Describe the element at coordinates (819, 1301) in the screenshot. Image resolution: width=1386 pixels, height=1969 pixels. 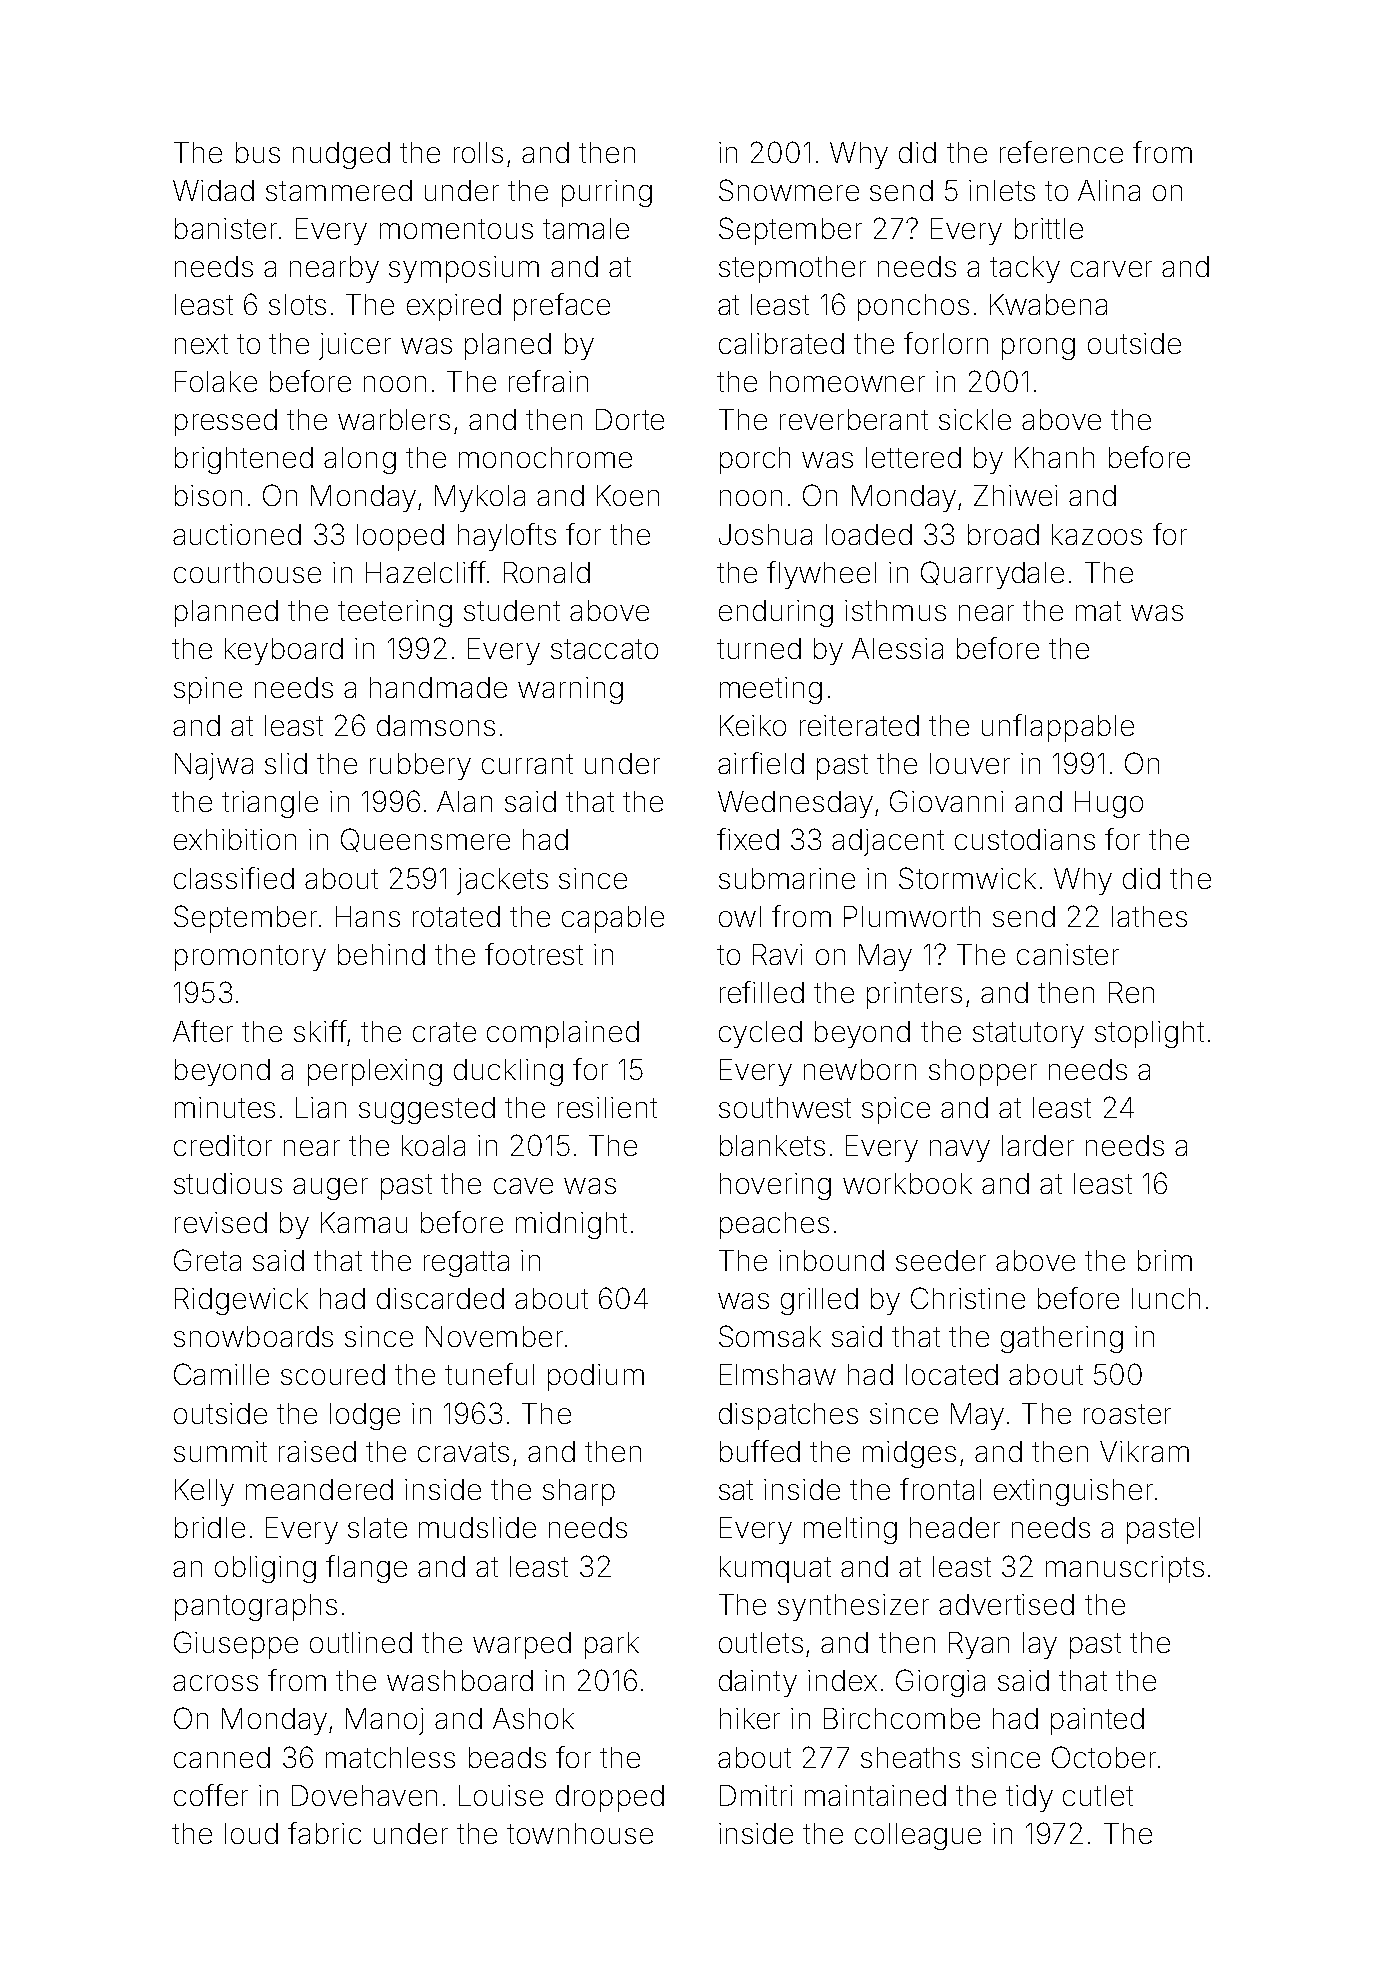
I see `grilled` at that location.
